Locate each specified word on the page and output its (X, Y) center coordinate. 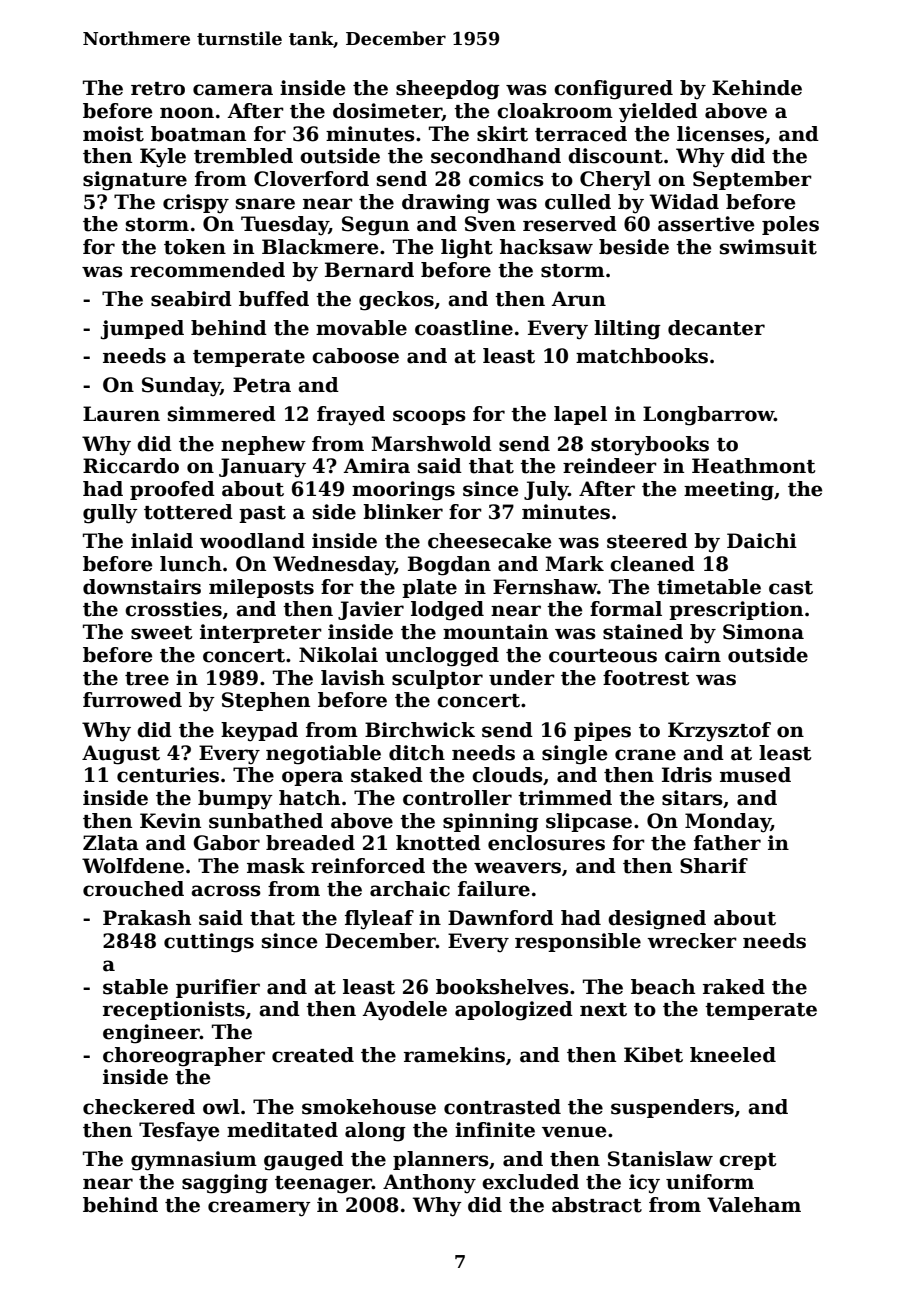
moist (113, 134)
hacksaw (546, 247)
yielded (658, 113)
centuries (168, 775)
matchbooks (642, 356)
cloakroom (555, 111)
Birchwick (420, 730)
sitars (692, 798)
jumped (142, 330)
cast (791, 588)
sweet (161, 633)
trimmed (565, 798)
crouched (133, 889)
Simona (763, 632)
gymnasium (194, 1161)
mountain (495, 632)
